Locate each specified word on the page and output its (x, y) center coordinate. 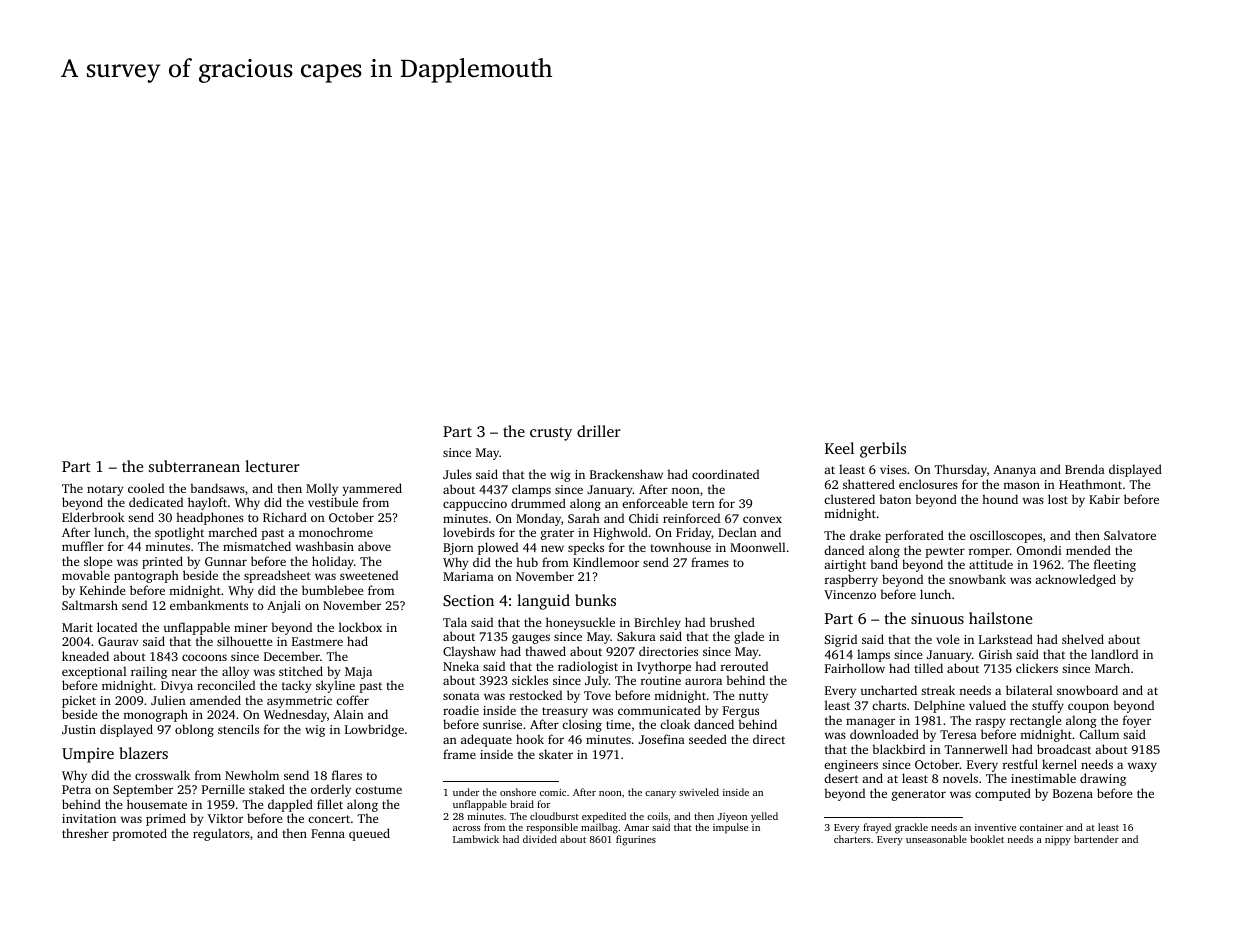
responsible (552, 828)
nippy (1058, 841)
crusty (551, 434)
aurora (703, 681)
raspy (990, 723)
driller (599, 431)
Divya (177, 687)
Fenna (328, 833)
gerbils (883, 450)
